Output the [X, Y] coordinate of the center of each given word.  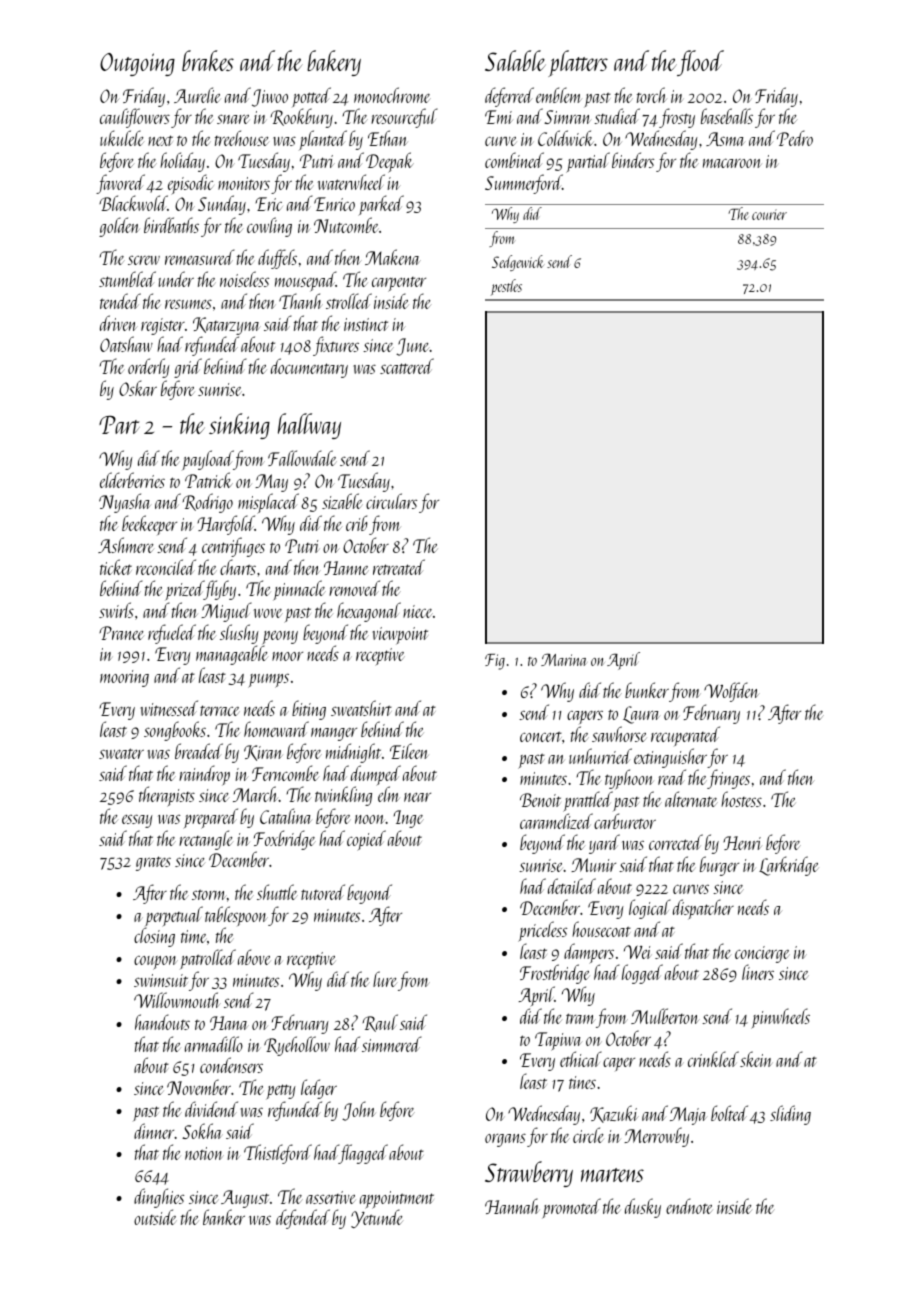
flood [700, 63]
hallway [309, 426]
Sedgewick [518, 263]
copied [366, 840]
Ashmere [126, 545]
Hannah [512, 1206]
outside [155, 1217]
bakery [334, 63]
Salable [515, 60]
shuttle [277, 892]
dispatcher [703, 909]
